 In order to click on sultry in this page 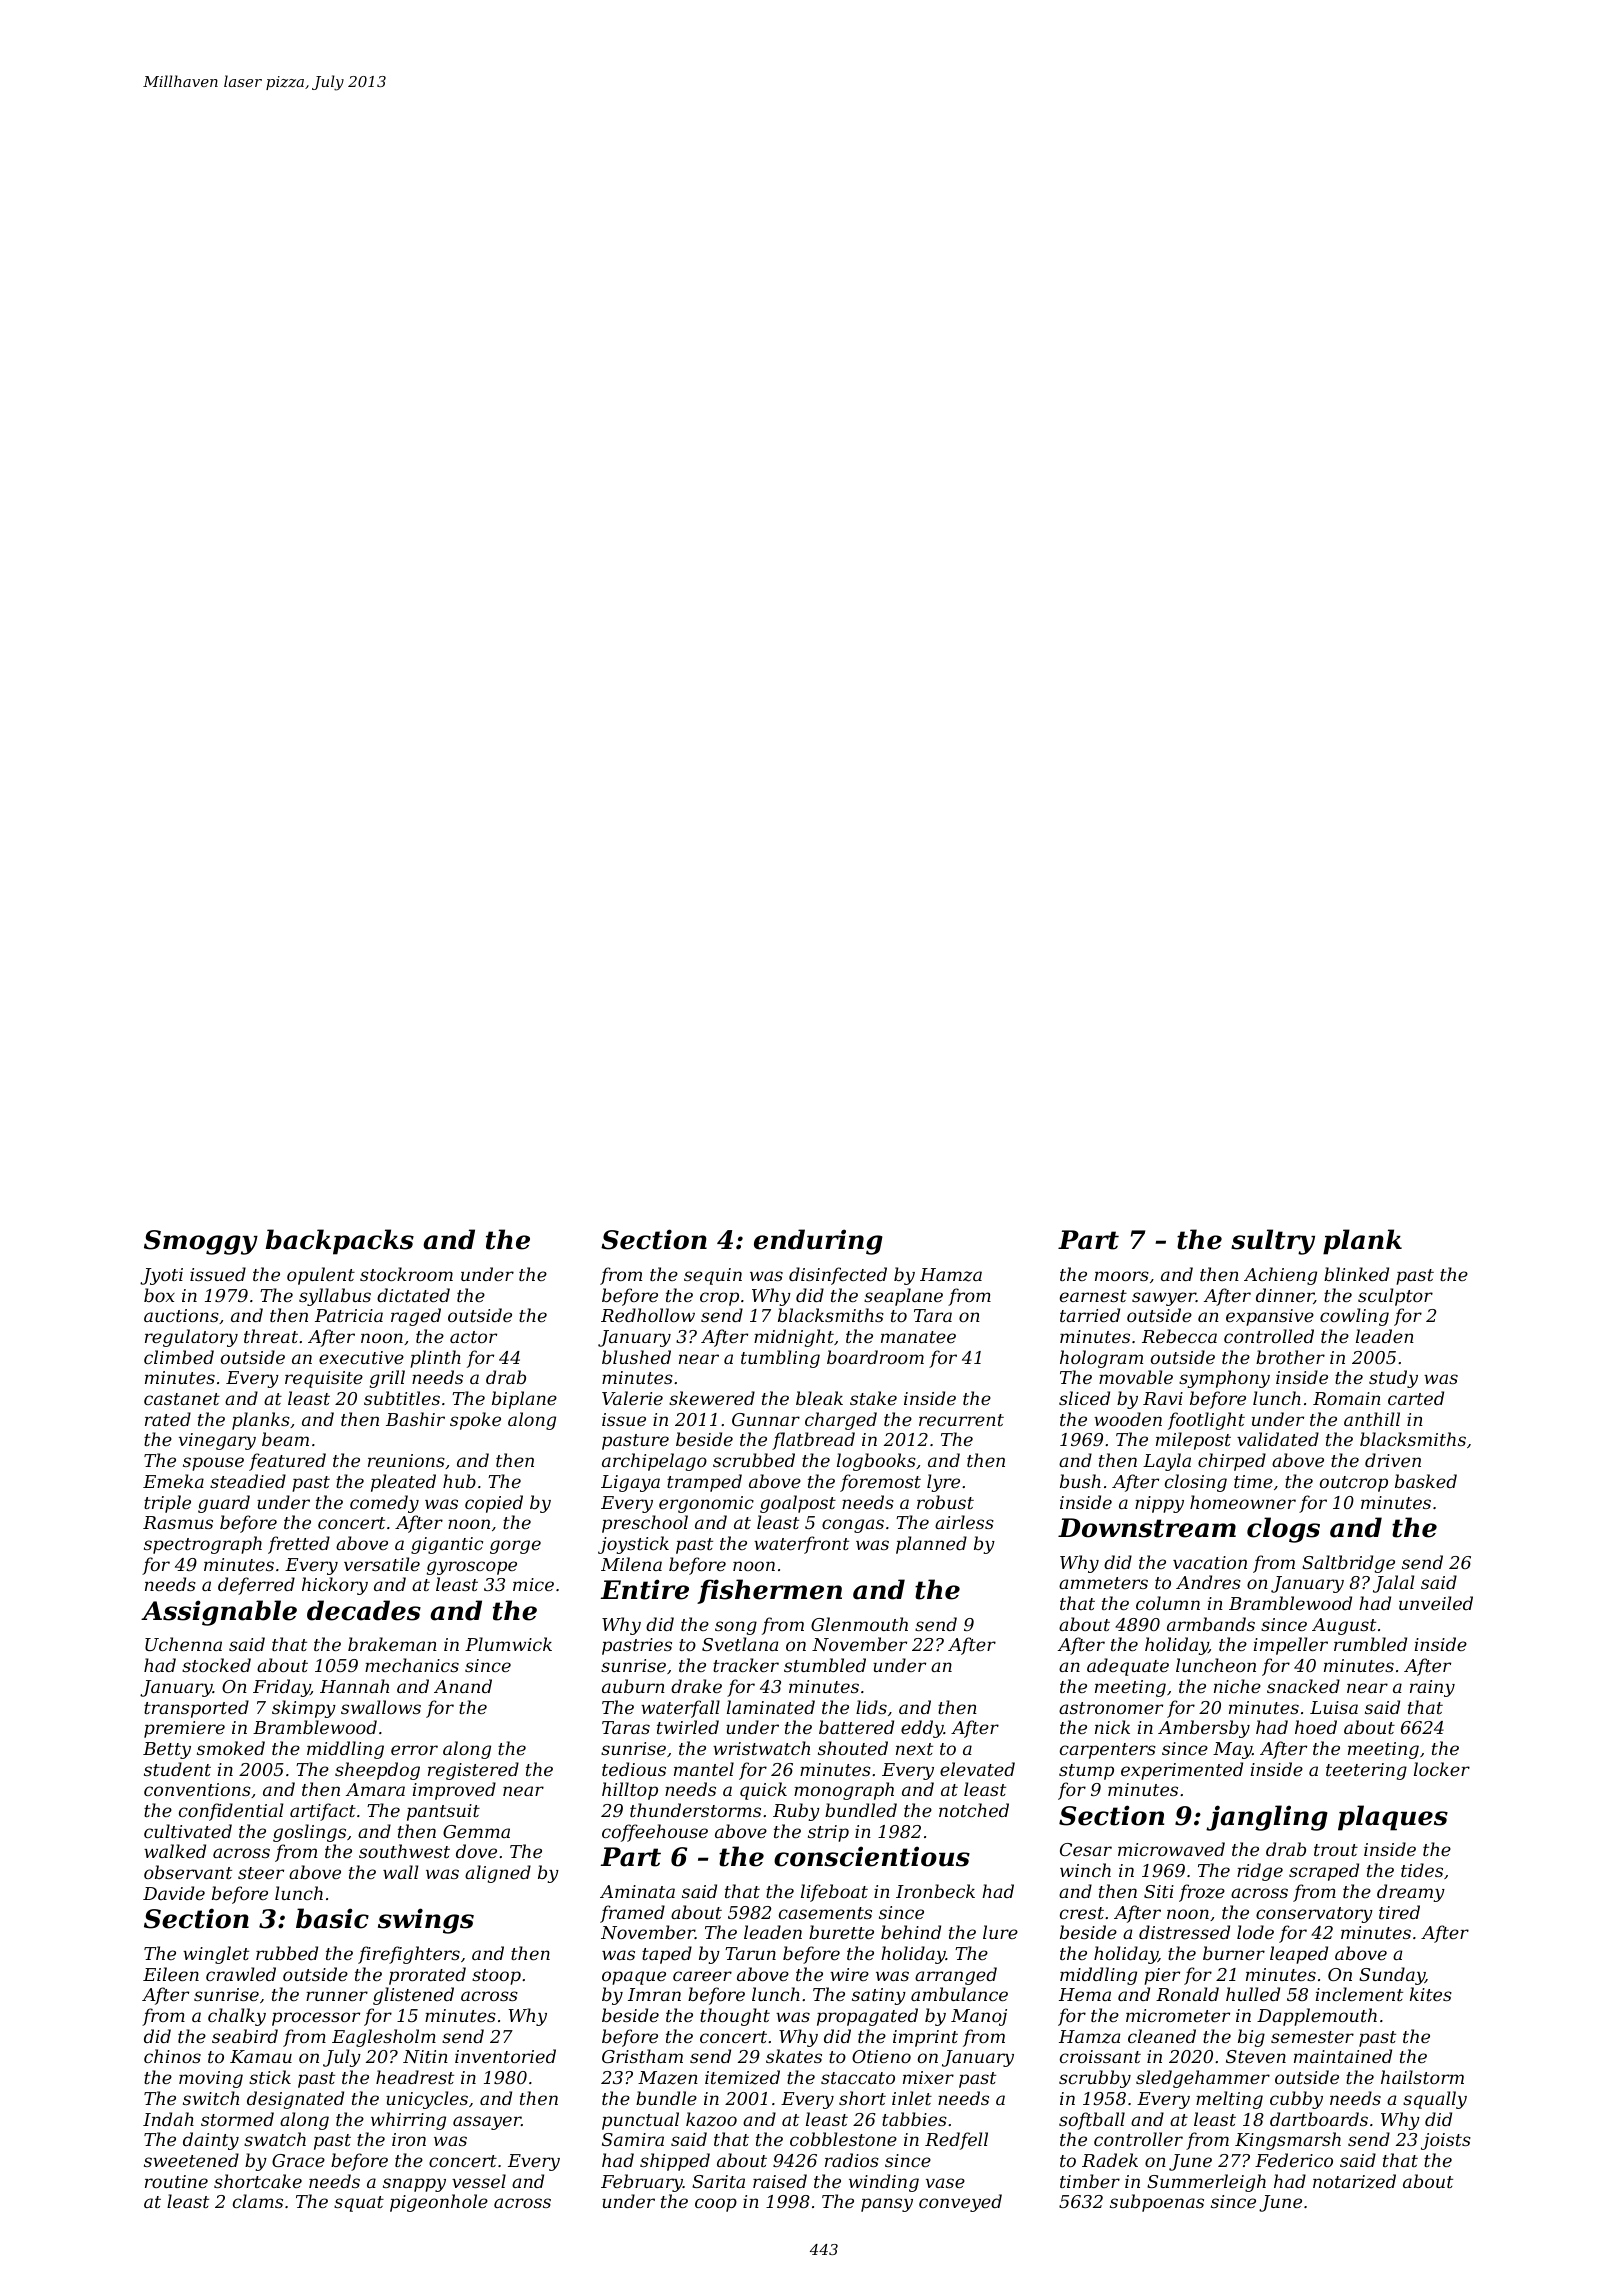, I will do `click(1273, 1242)`.
